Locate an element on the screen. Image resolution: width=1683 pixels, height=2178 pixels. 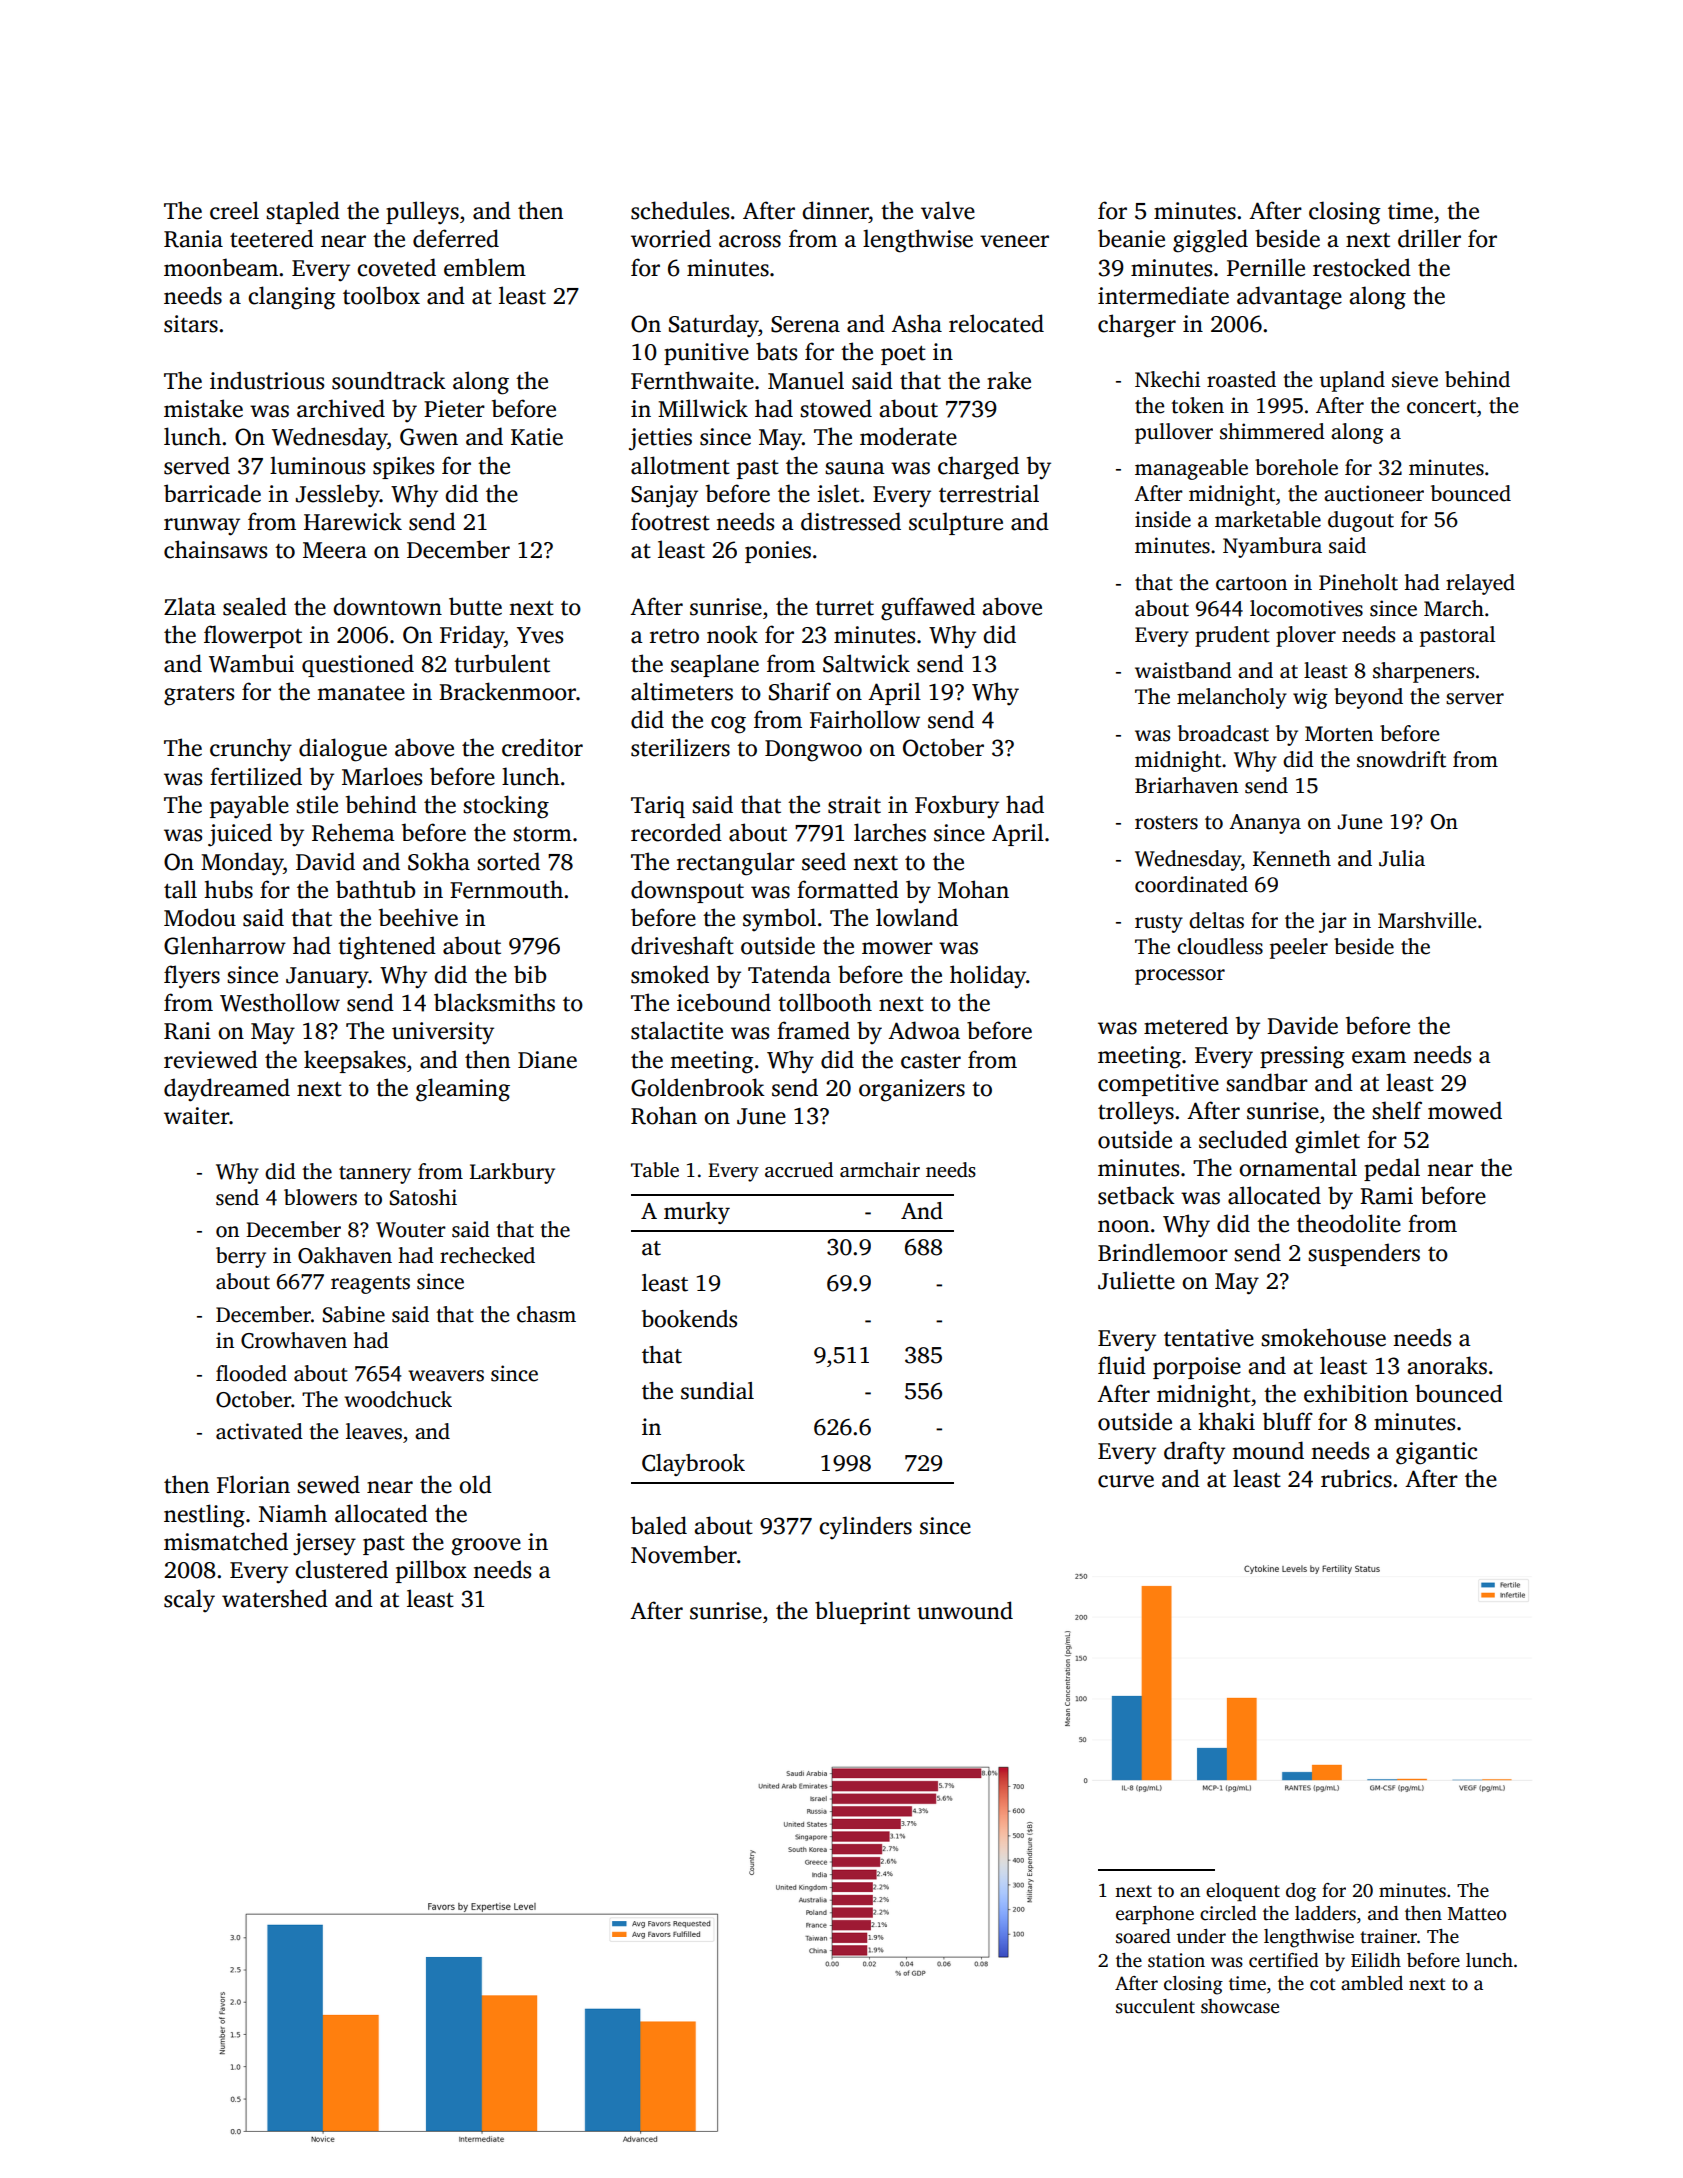
Asha is located at coordinates (916, 323).
